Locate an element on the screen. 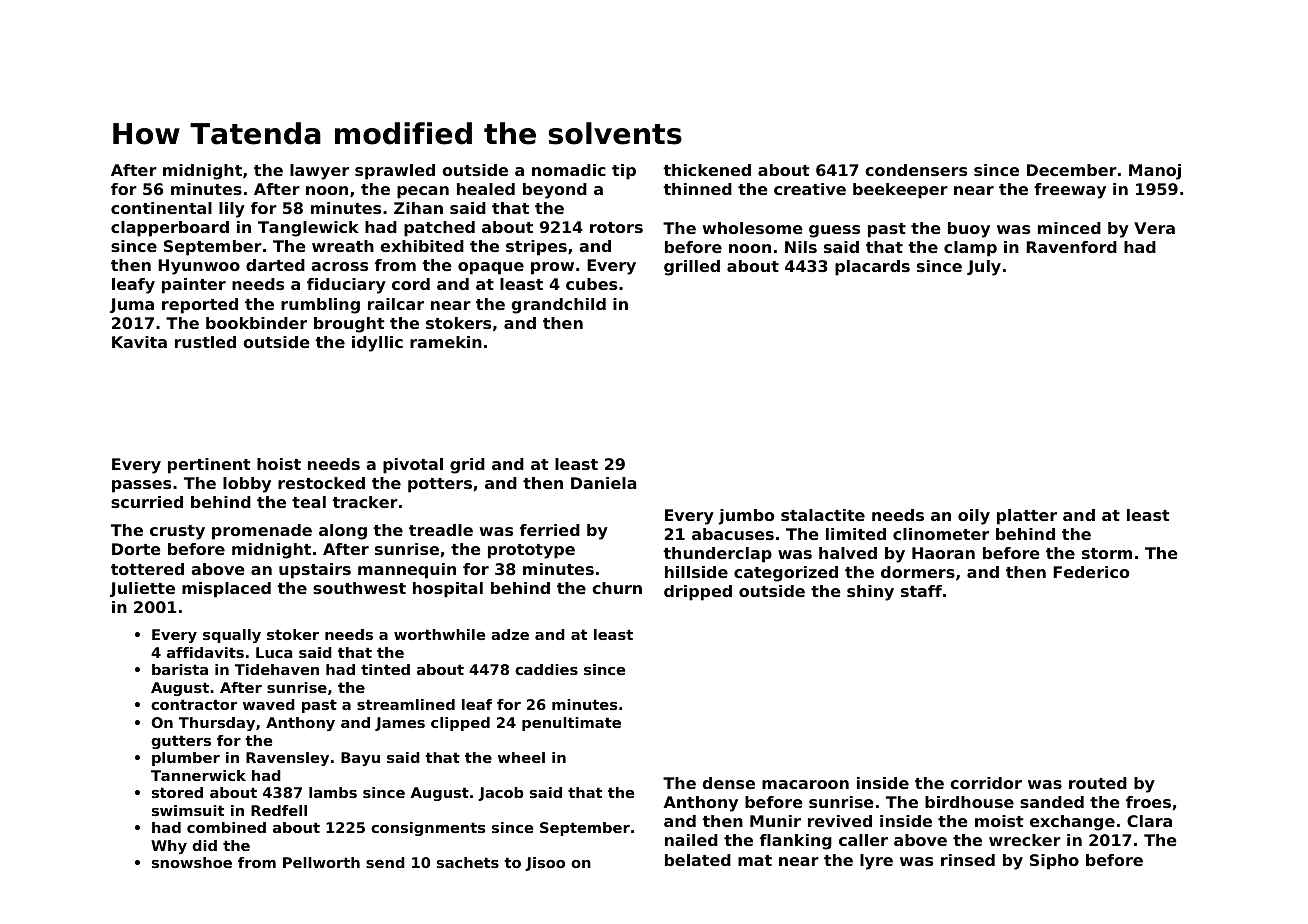 This screenshot has height=924, width=1308. Ravenford is located at coordinates (1071, 247).
